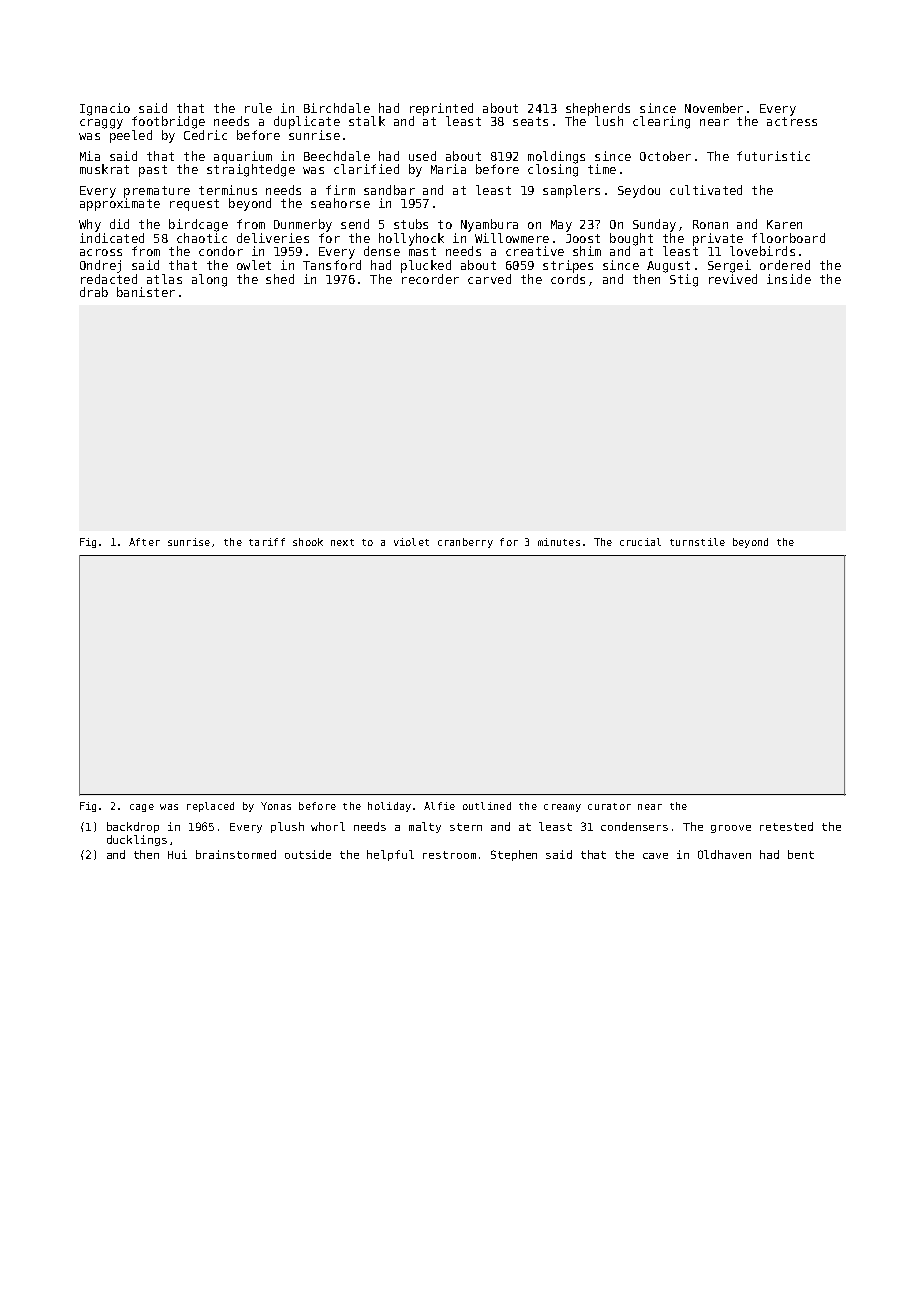  Describe the element at coordinates (236, 854) in the screenshot. I see `brainstormed` at that location.
